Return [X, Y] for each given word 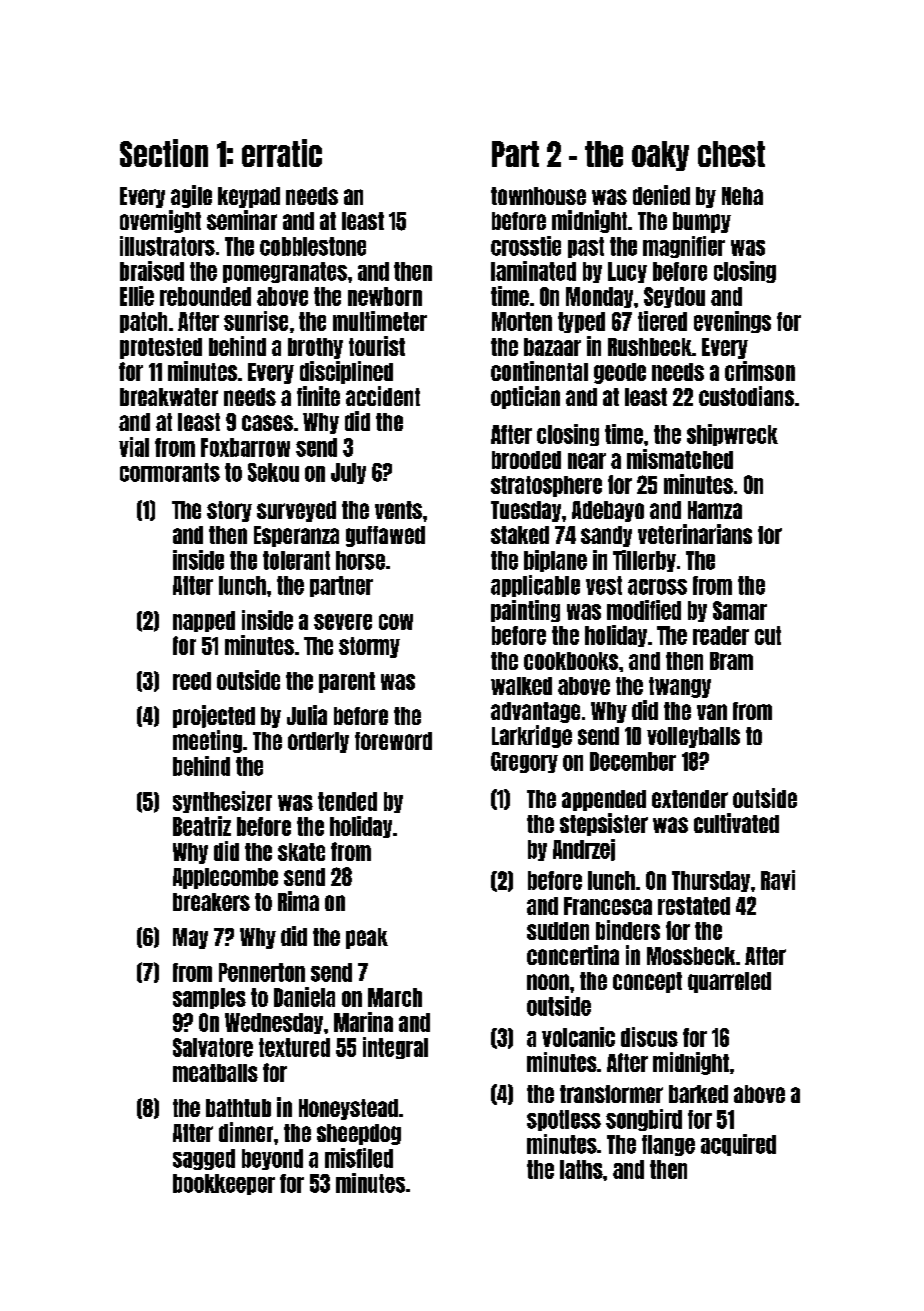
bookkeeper [224, 1184]
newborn [385, 296]
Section [164, 153]
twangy [680, 687]
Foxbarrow [245, 447]
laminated [533, 271]
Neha [742, 196]
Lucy [627, 272]
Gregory [524, 762]
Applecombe [225, 878]
